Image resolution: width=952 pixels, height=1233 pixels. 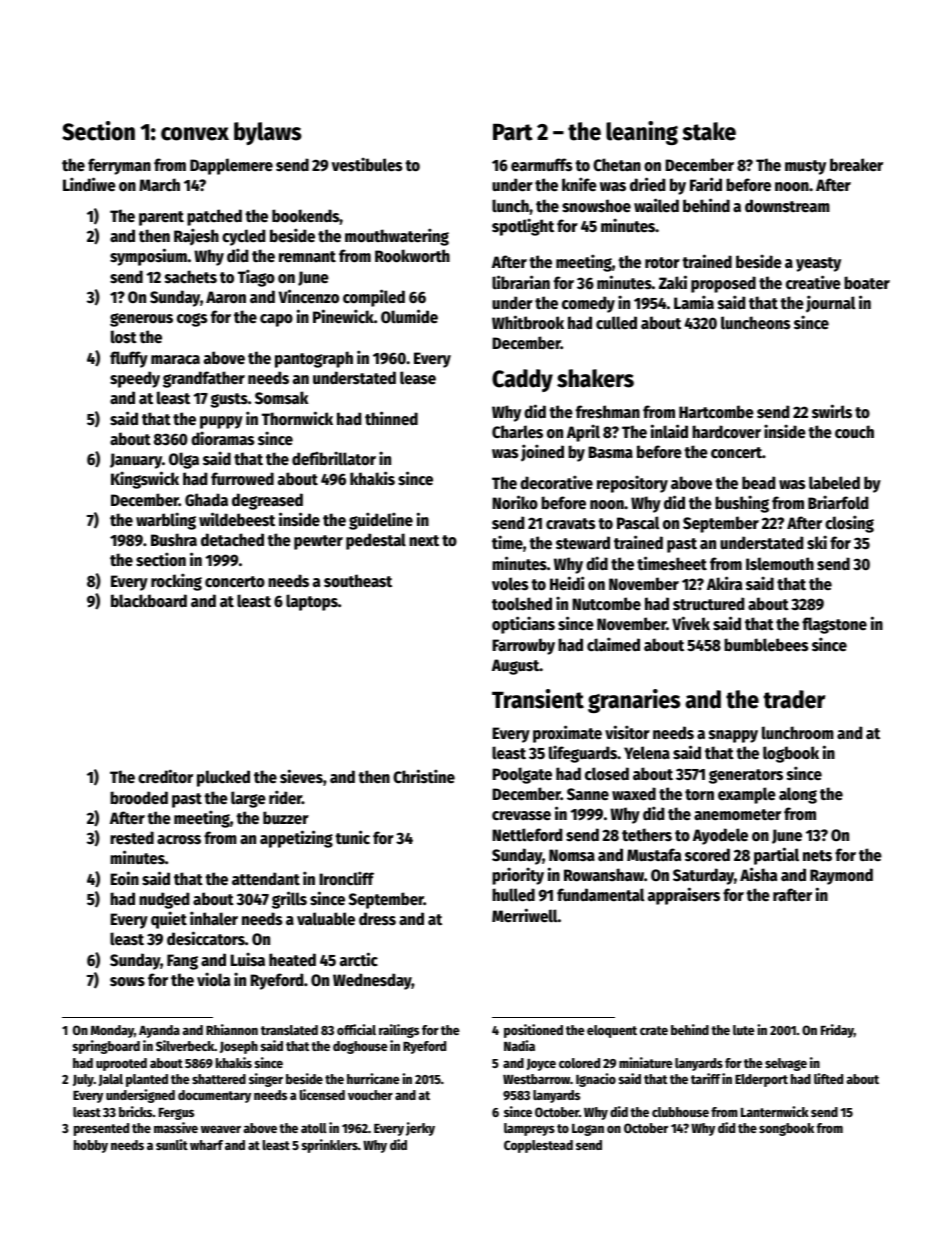 What do you see at coordinates (91, 1146) in the document?
I see `hobby` at bounding box center [91, 1146].
